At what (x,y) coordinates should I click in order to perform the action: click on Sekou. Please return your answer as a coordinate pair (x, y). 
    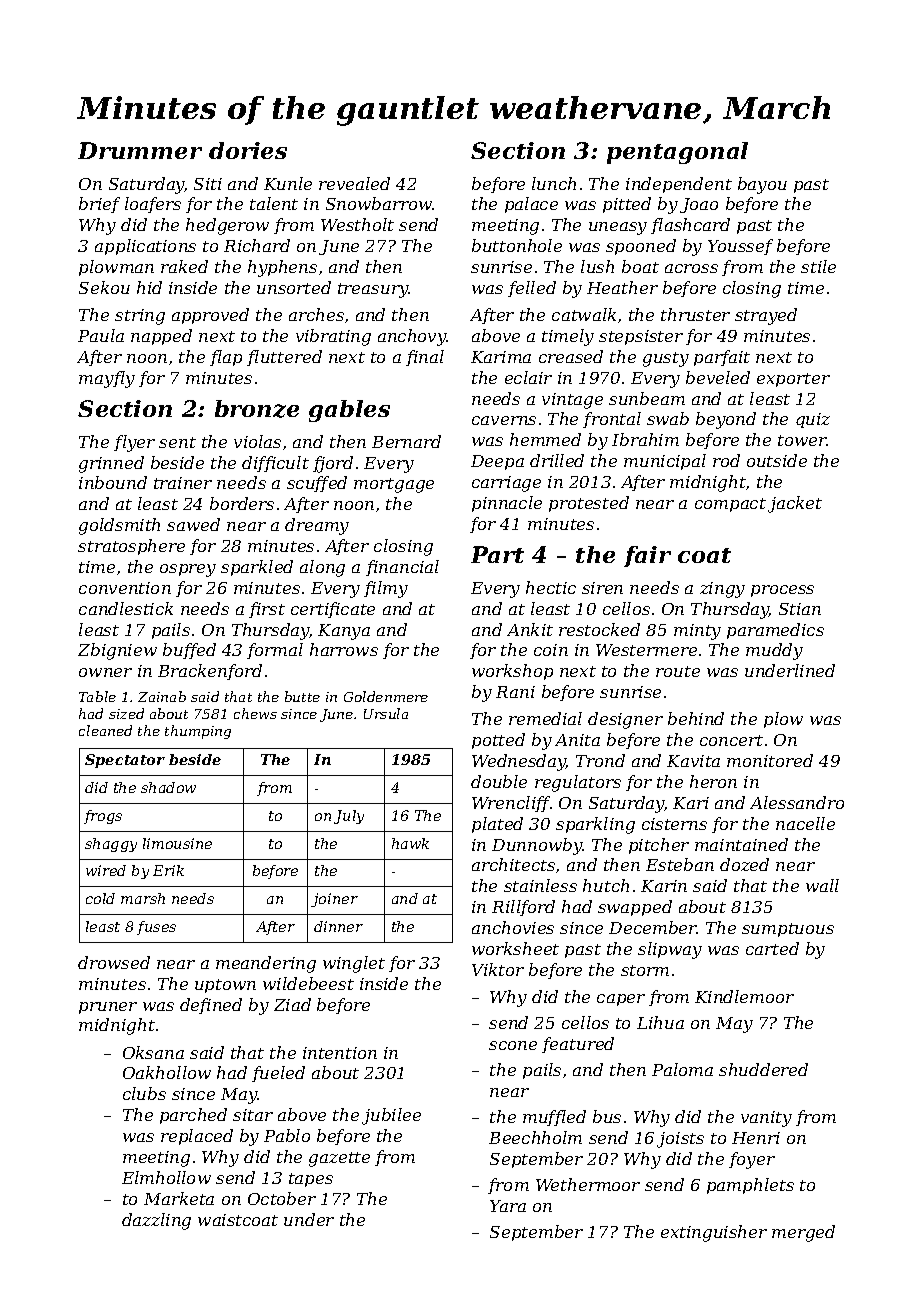
    Looking at the image, I should click on (104, 287).
